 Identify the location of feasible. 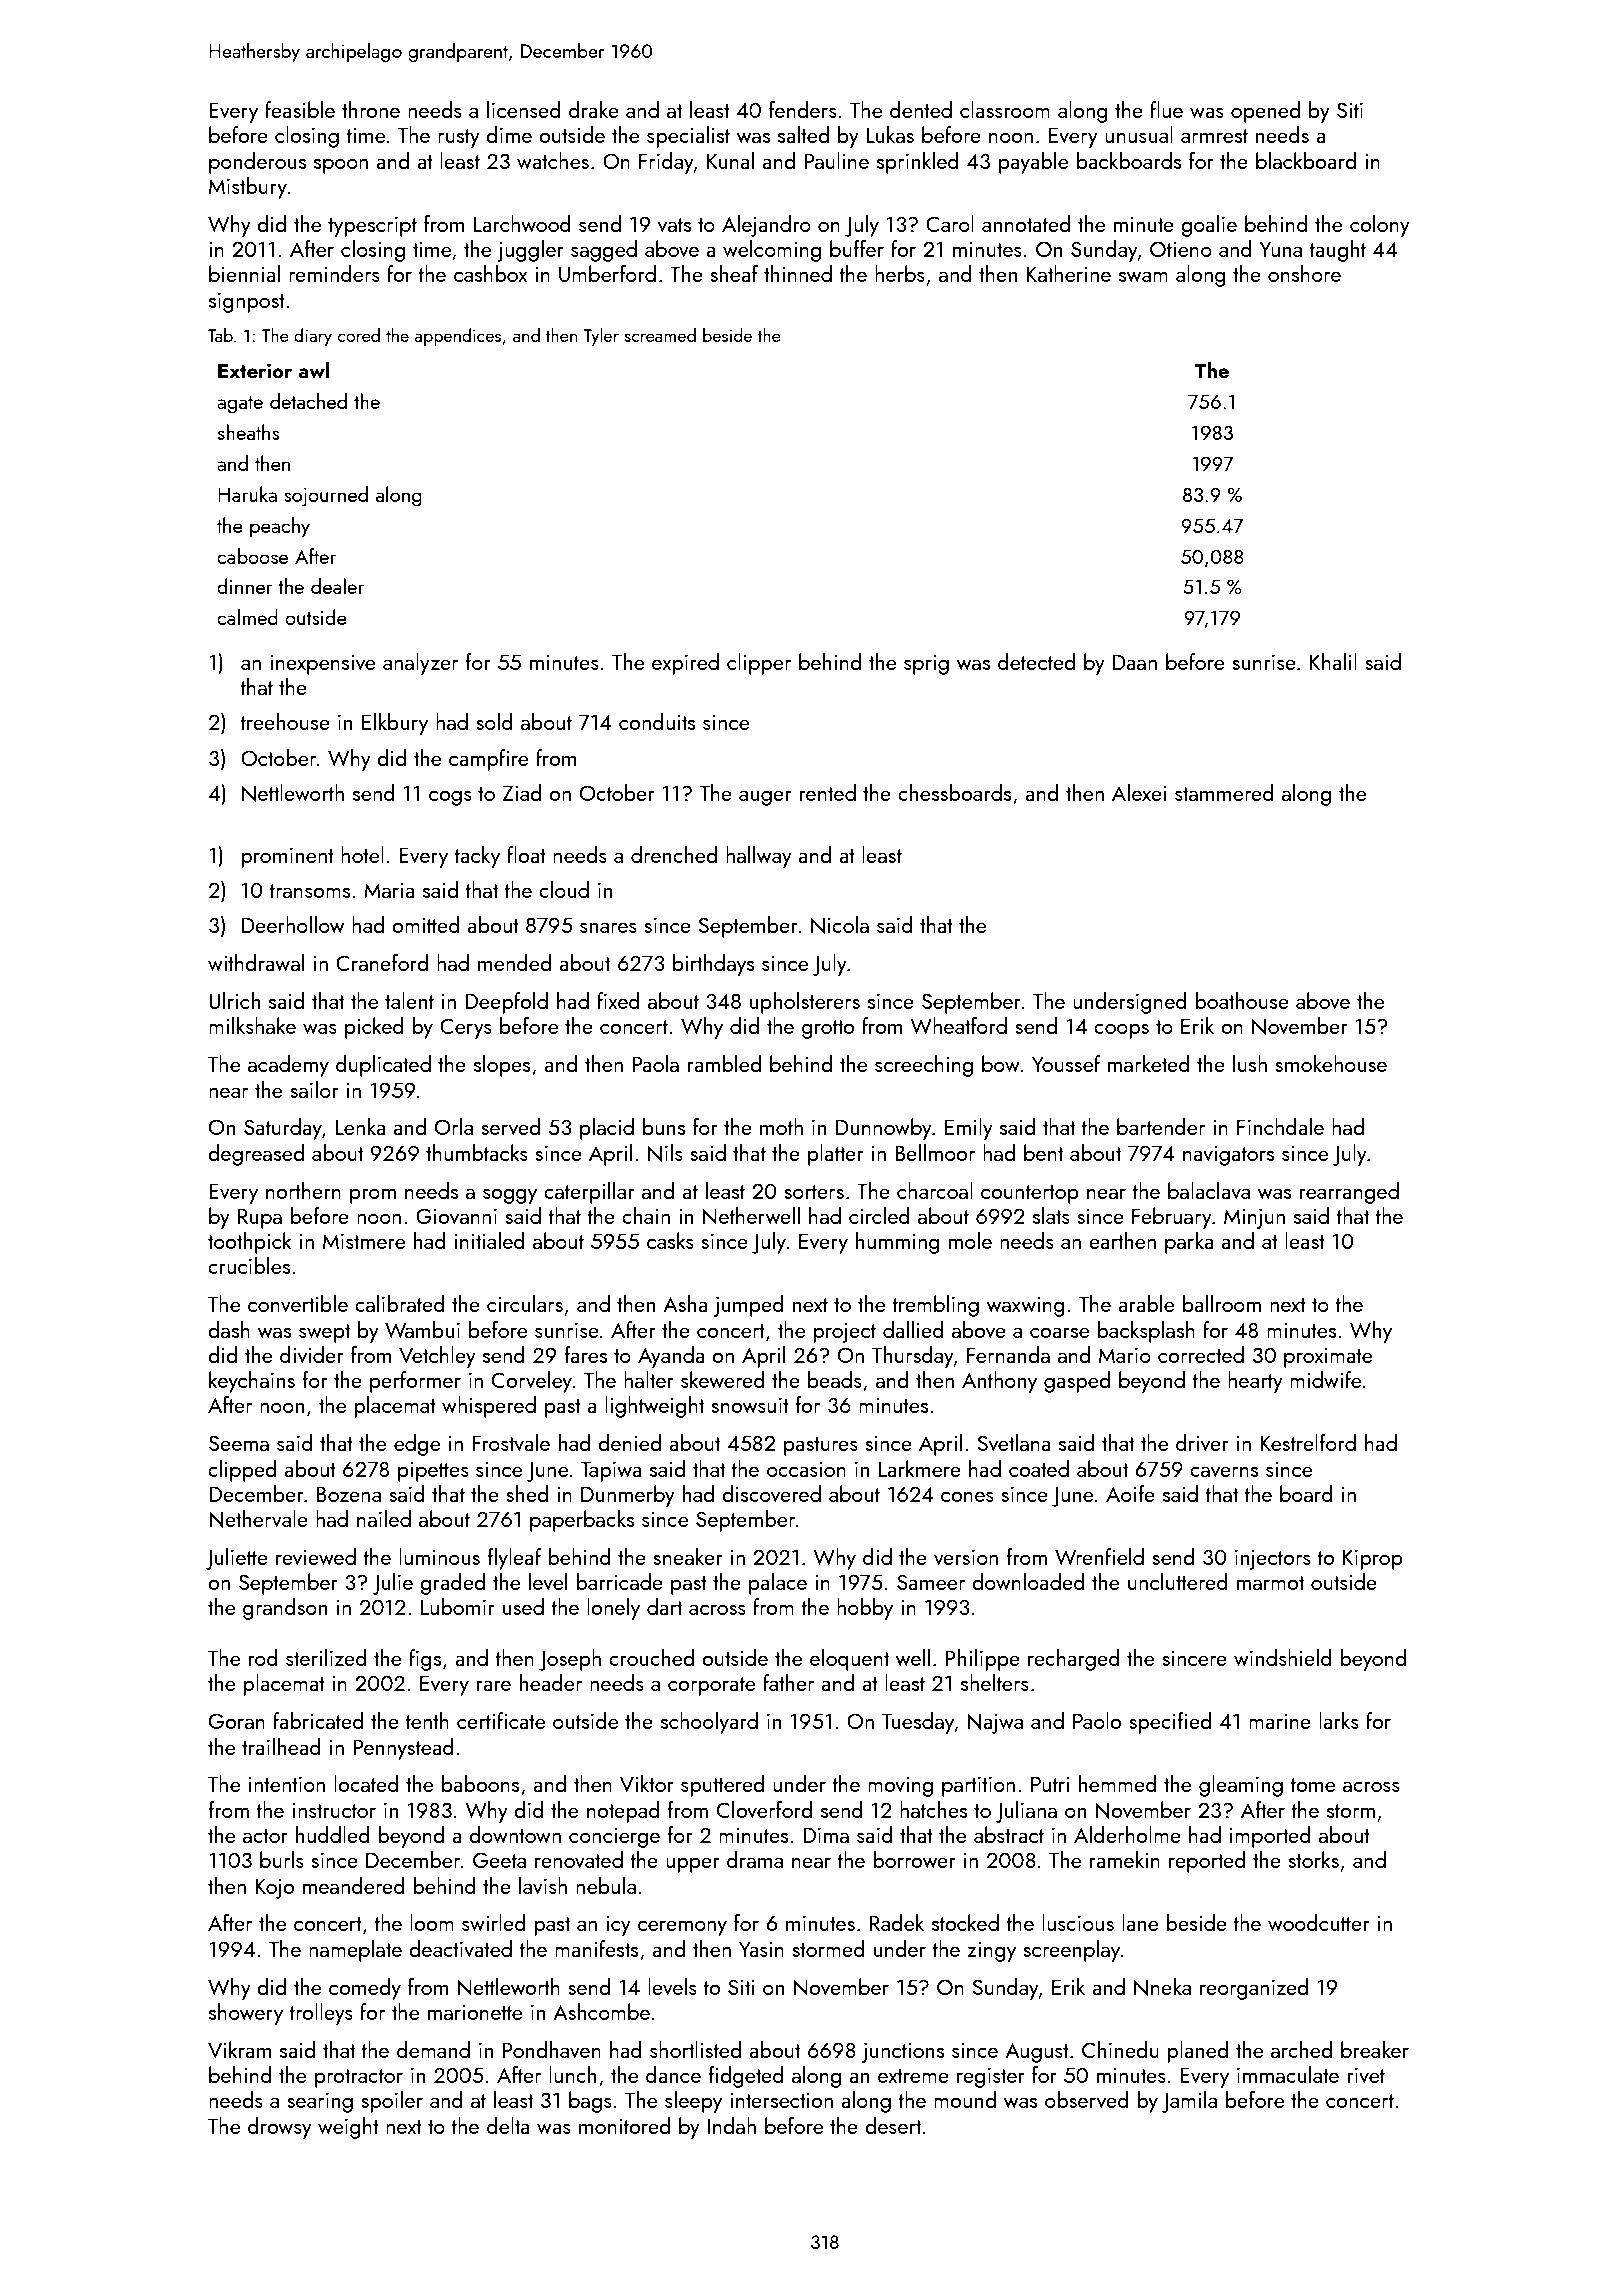
(300, 109).
